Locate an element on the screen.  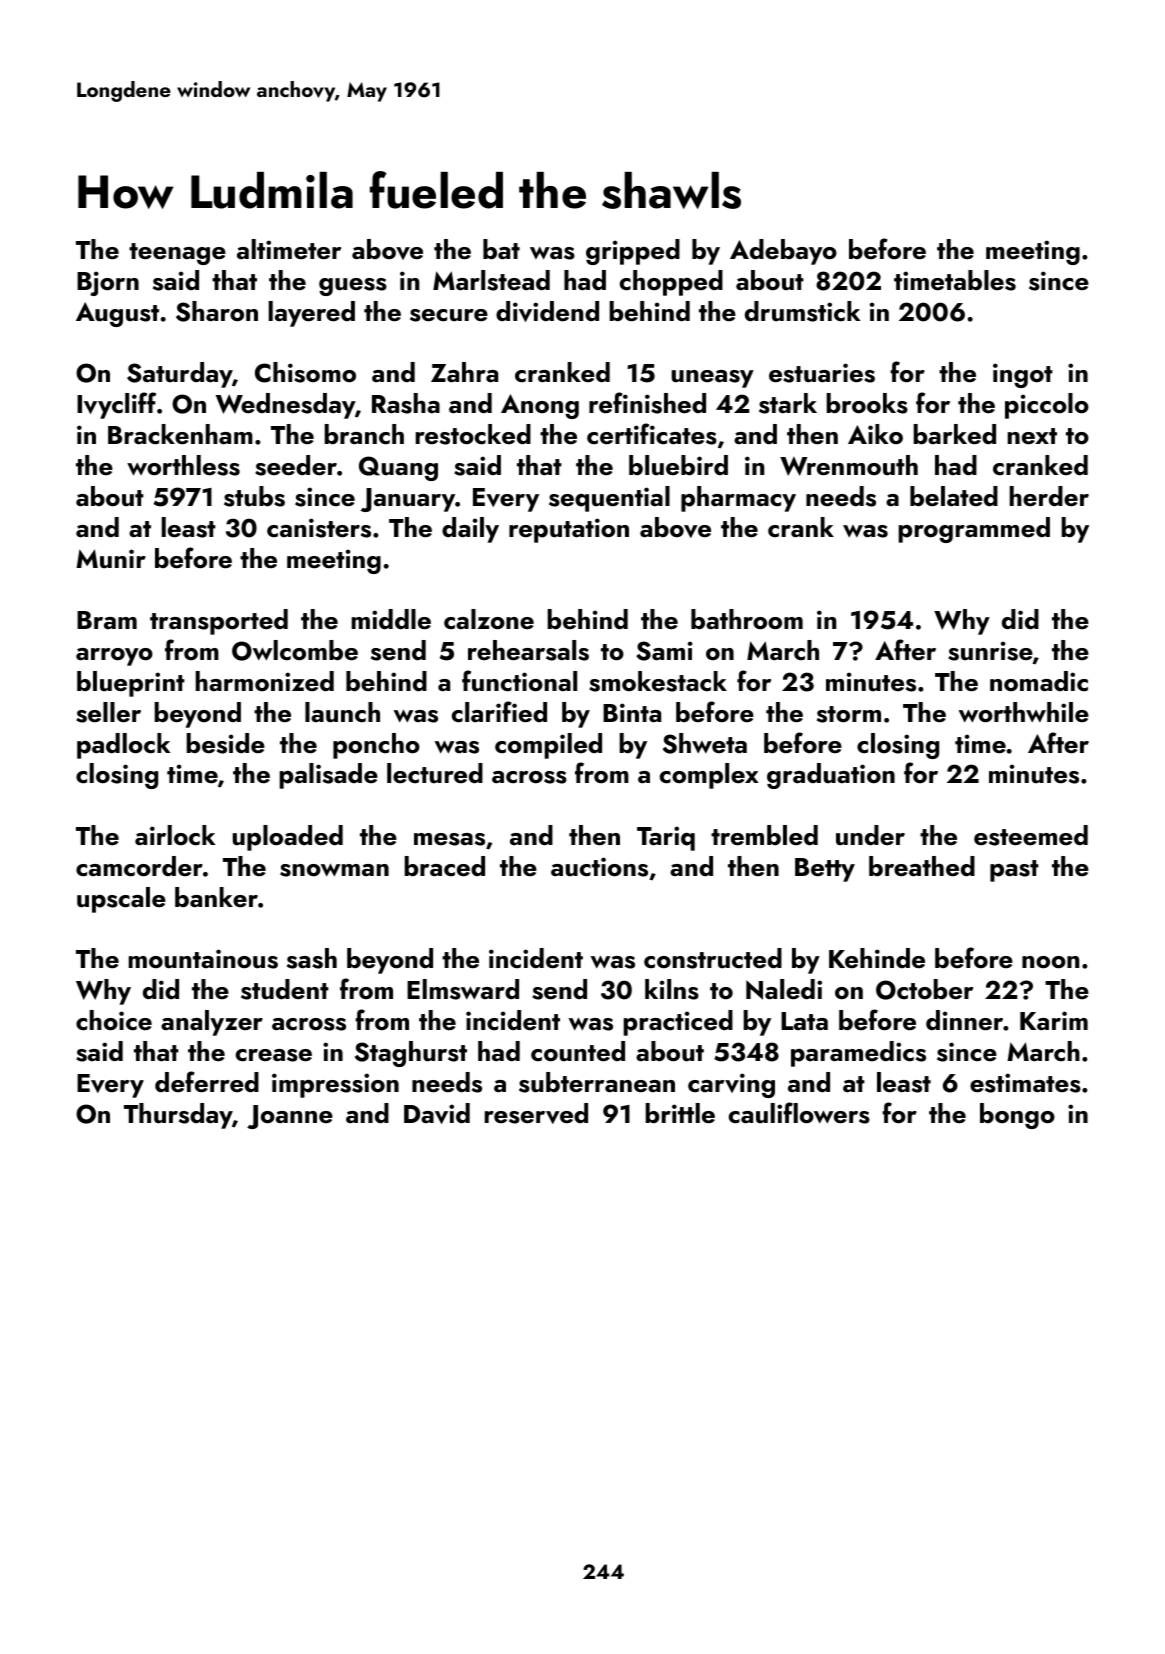
gripped is located at coordinates (633, 252).
